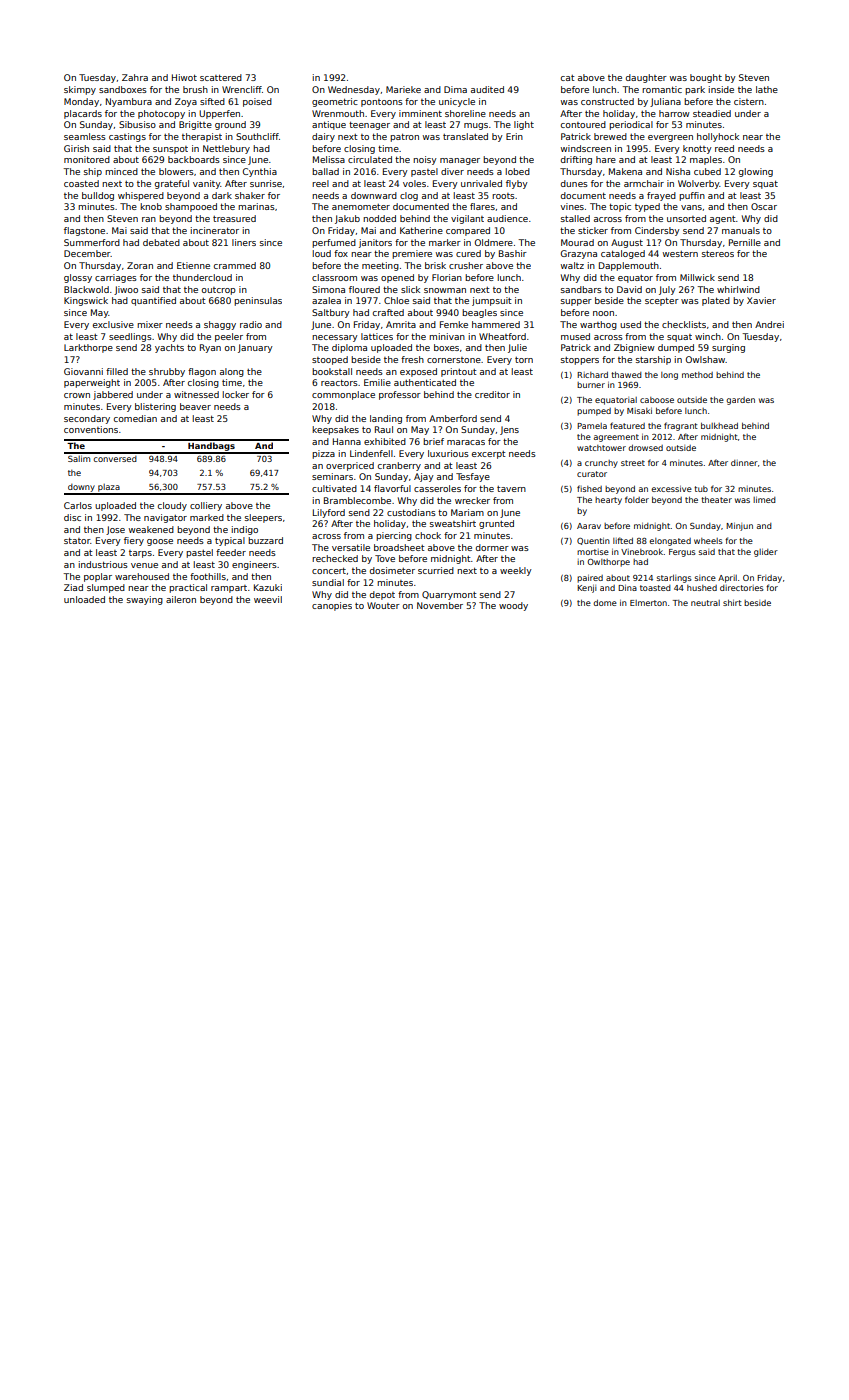  I want to click on bought, so click(706, 78).
